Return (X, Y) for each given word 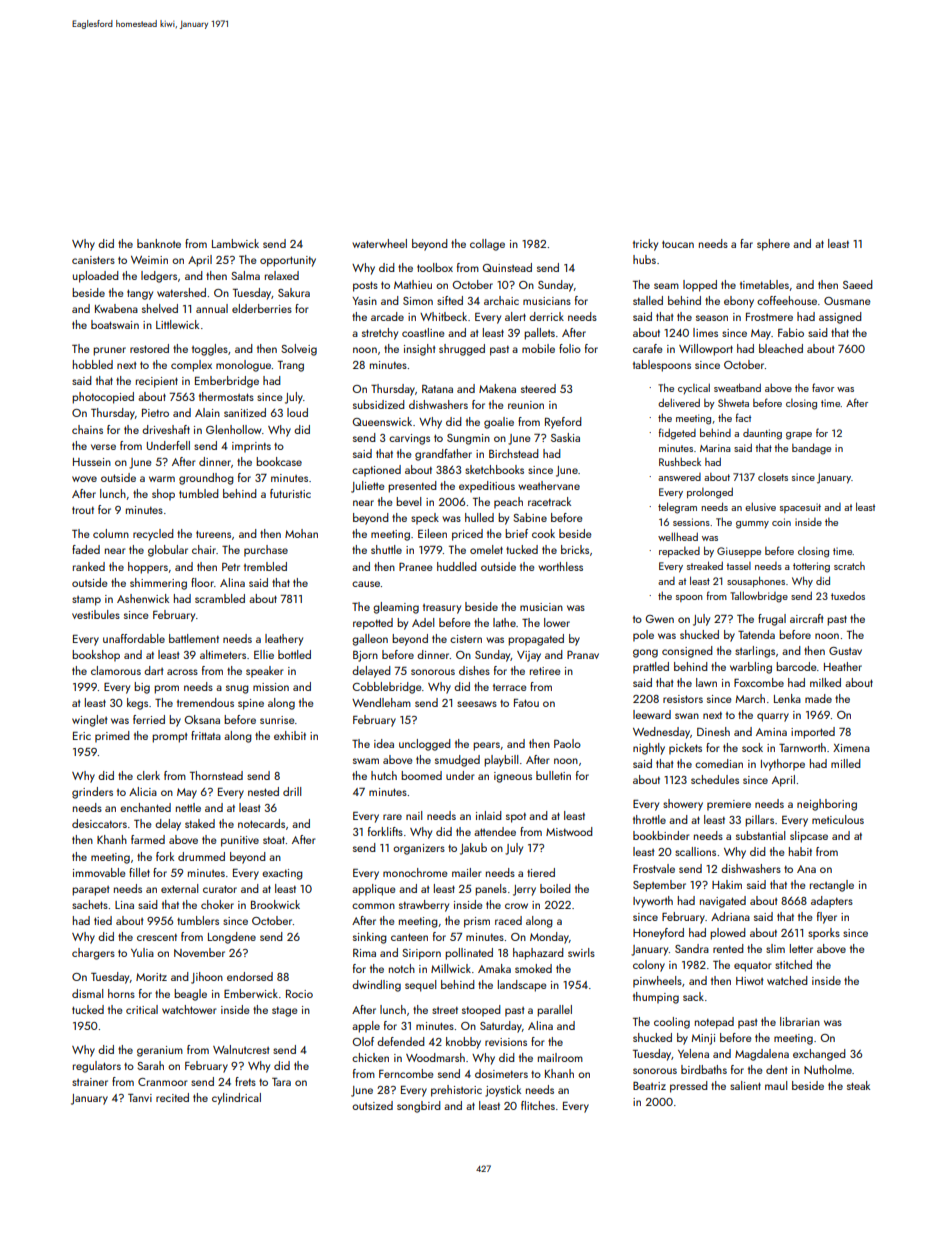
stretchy (380, 334)
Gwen (659, 619)
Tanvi (140, 1098)
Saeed (858, 284)
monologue (243, 366)
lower (557, 622)
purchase (266, 551)
